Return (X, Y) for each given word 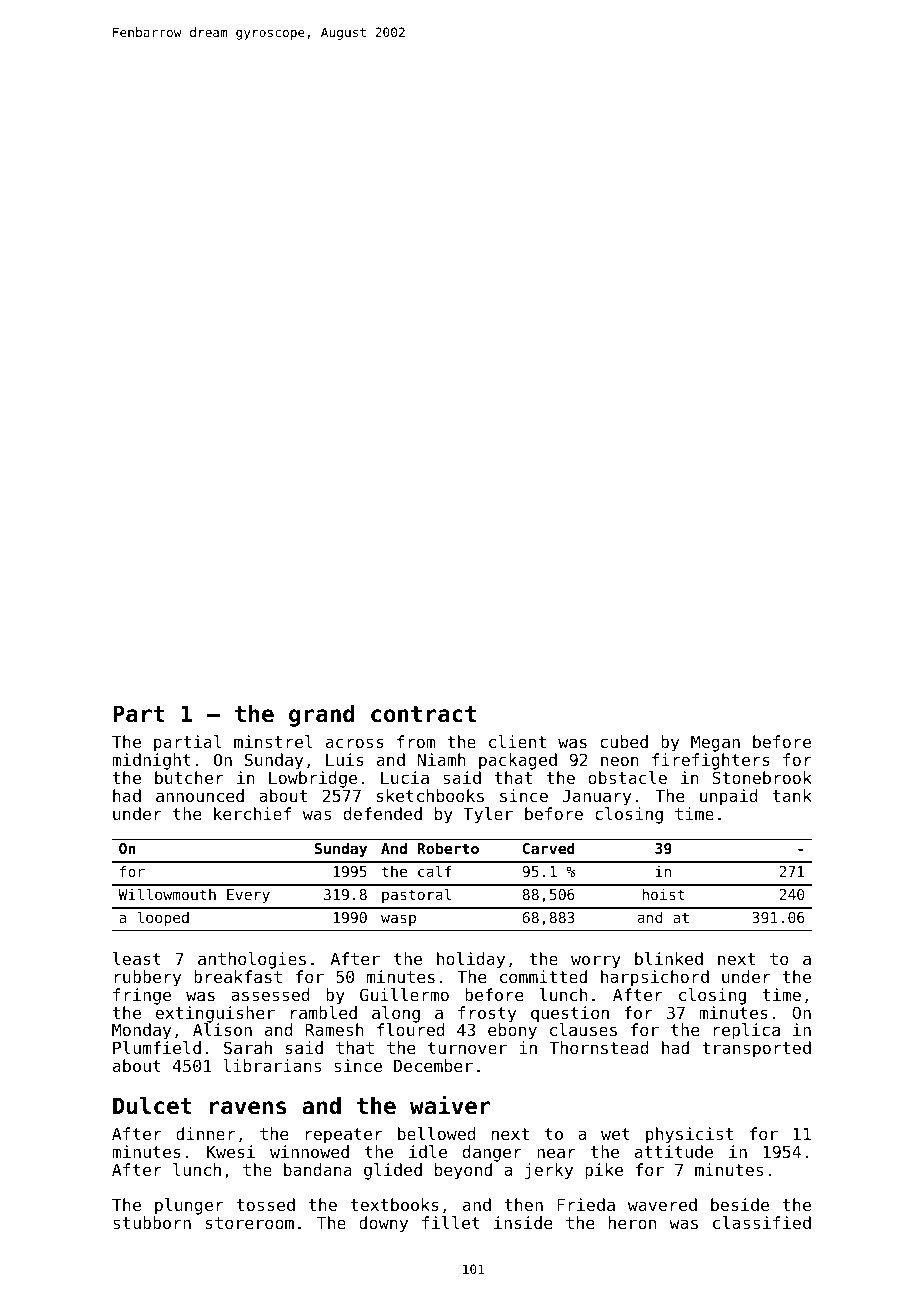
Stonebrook (762, 777)
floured (411, 1029)
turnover (467, 1048)
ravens (248, 1108)
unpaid (729, 797)
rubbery (147, 978)
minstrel (273, 741)
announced (200, 795)
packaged (518, 761)
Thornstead (599, 1047)
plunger (189, 1206)
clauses (583, 1029)
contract (423, 714)
